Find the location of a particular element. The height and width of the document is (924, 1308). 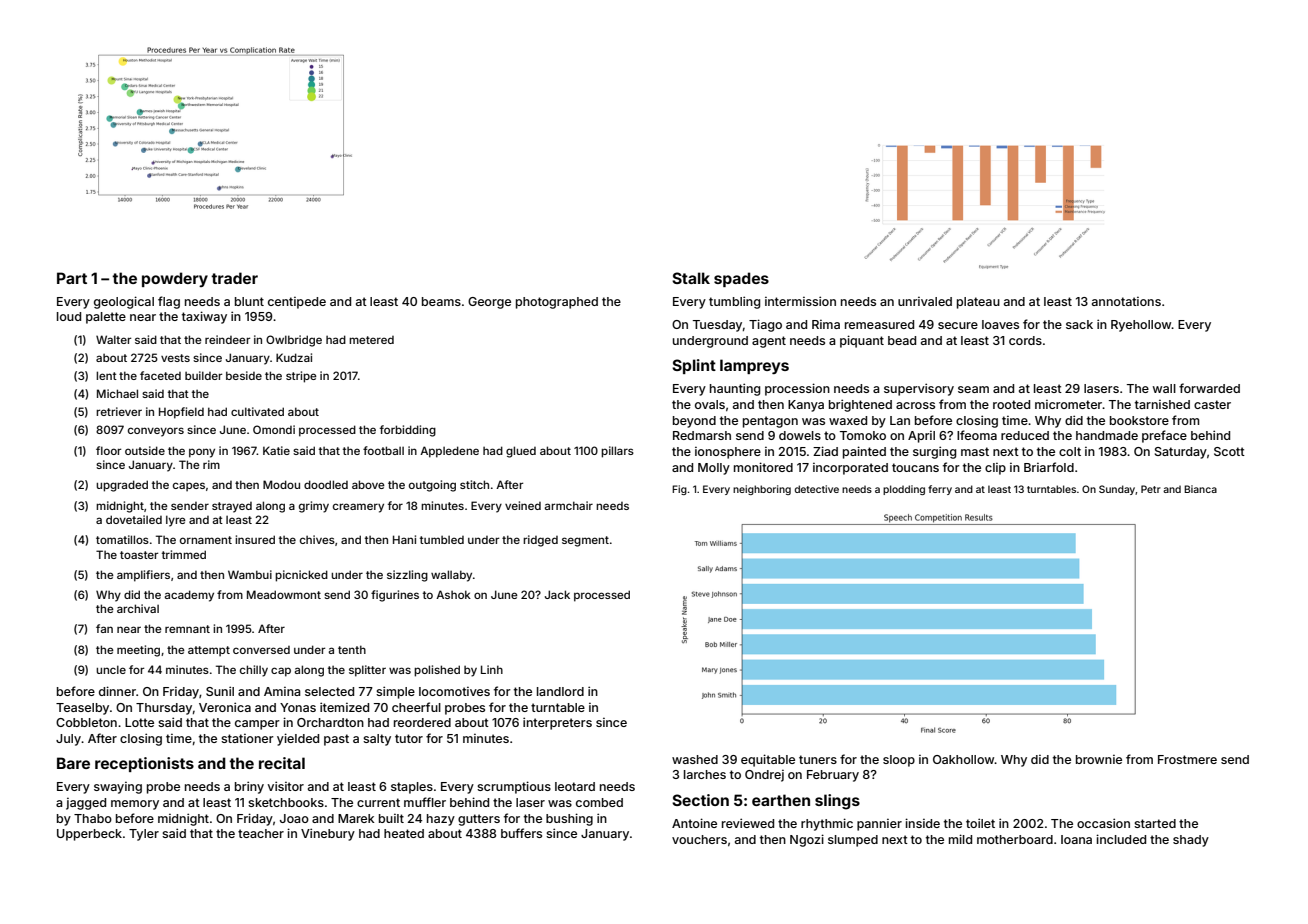

Oakhollow is located at coordinates (964, 759).
